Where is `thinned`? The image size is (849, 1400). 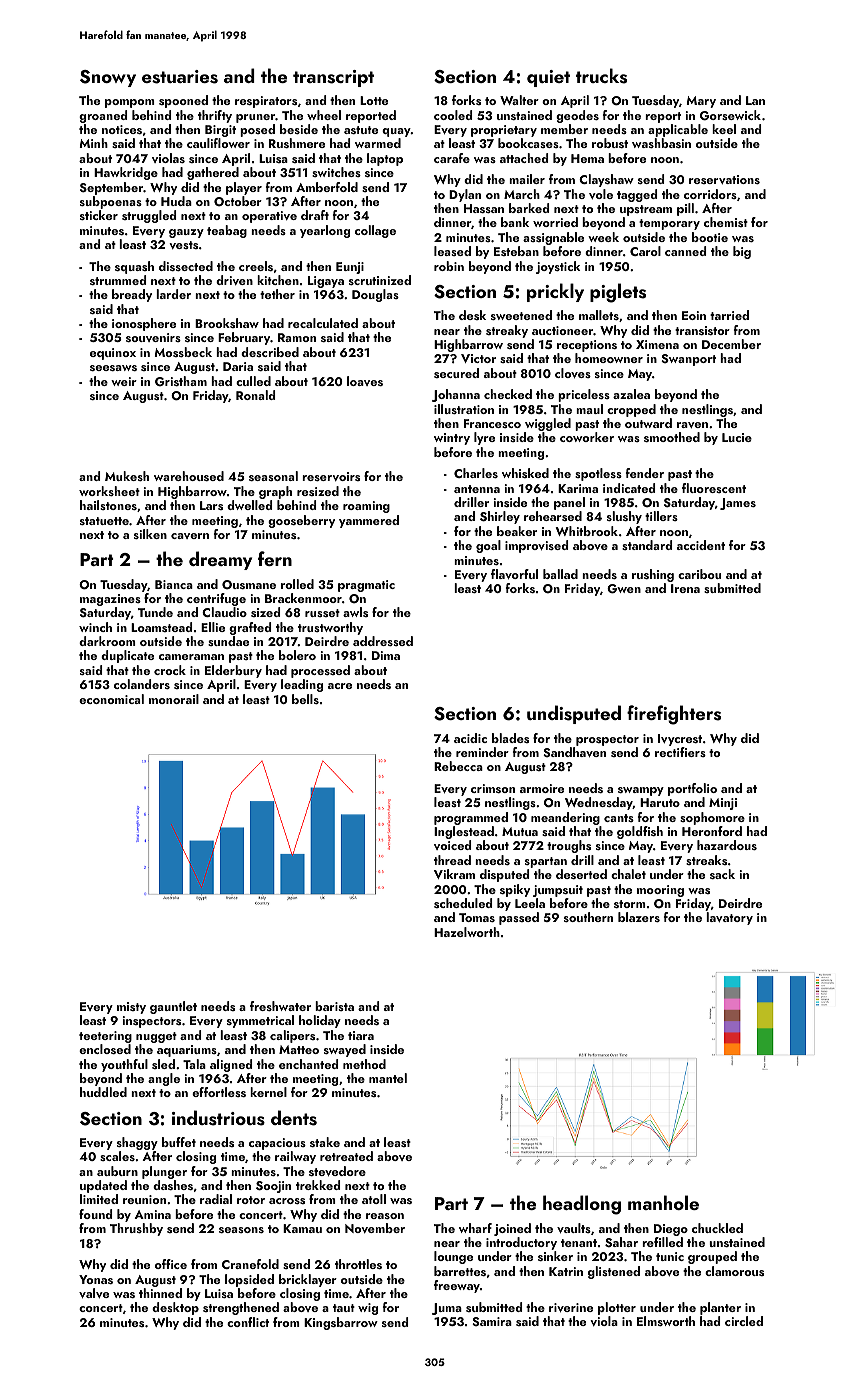
thinned is located at coordinates (160, 1293).
